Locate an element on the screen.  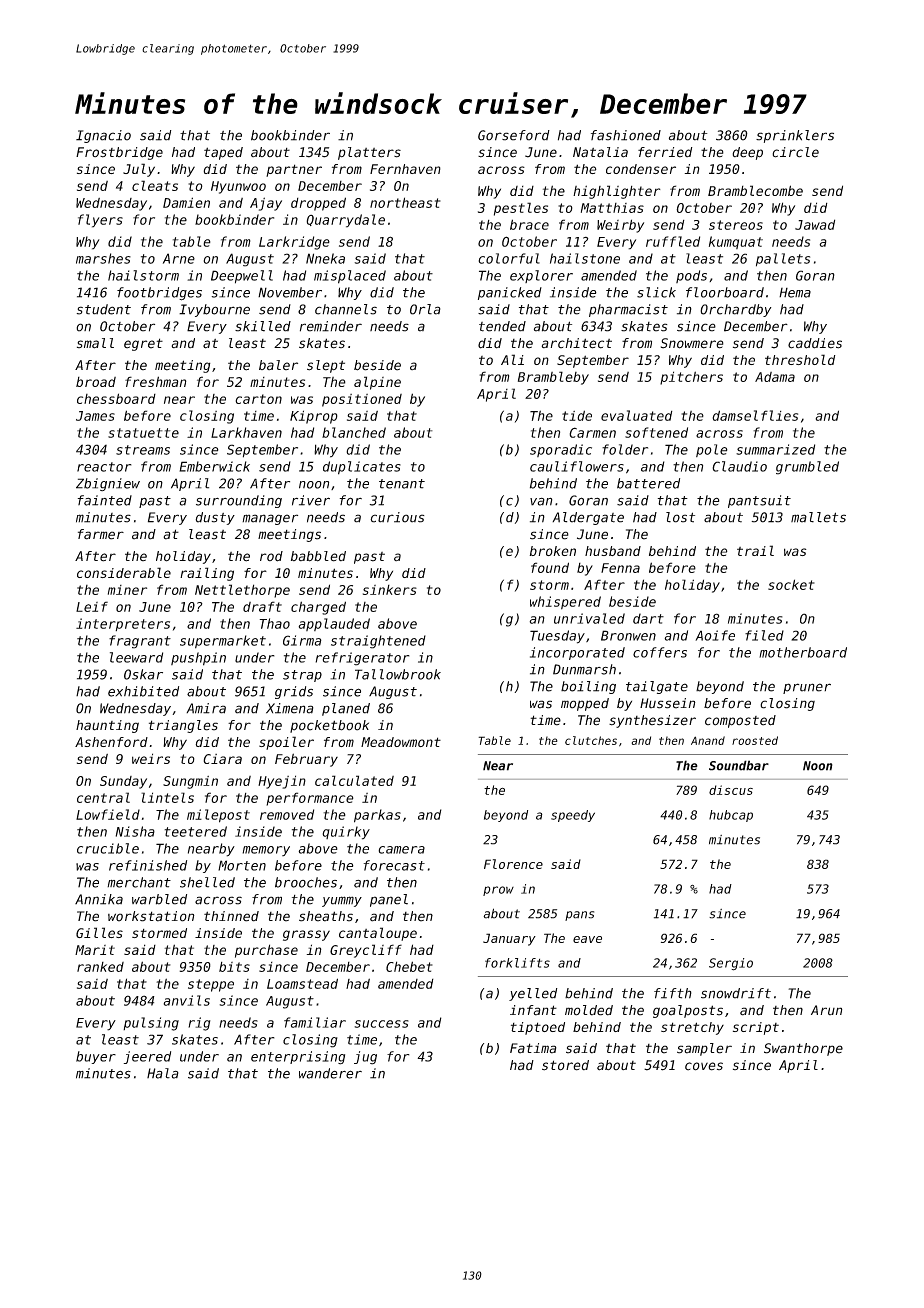
cantaloupe is located at coordinates (378, 934).
